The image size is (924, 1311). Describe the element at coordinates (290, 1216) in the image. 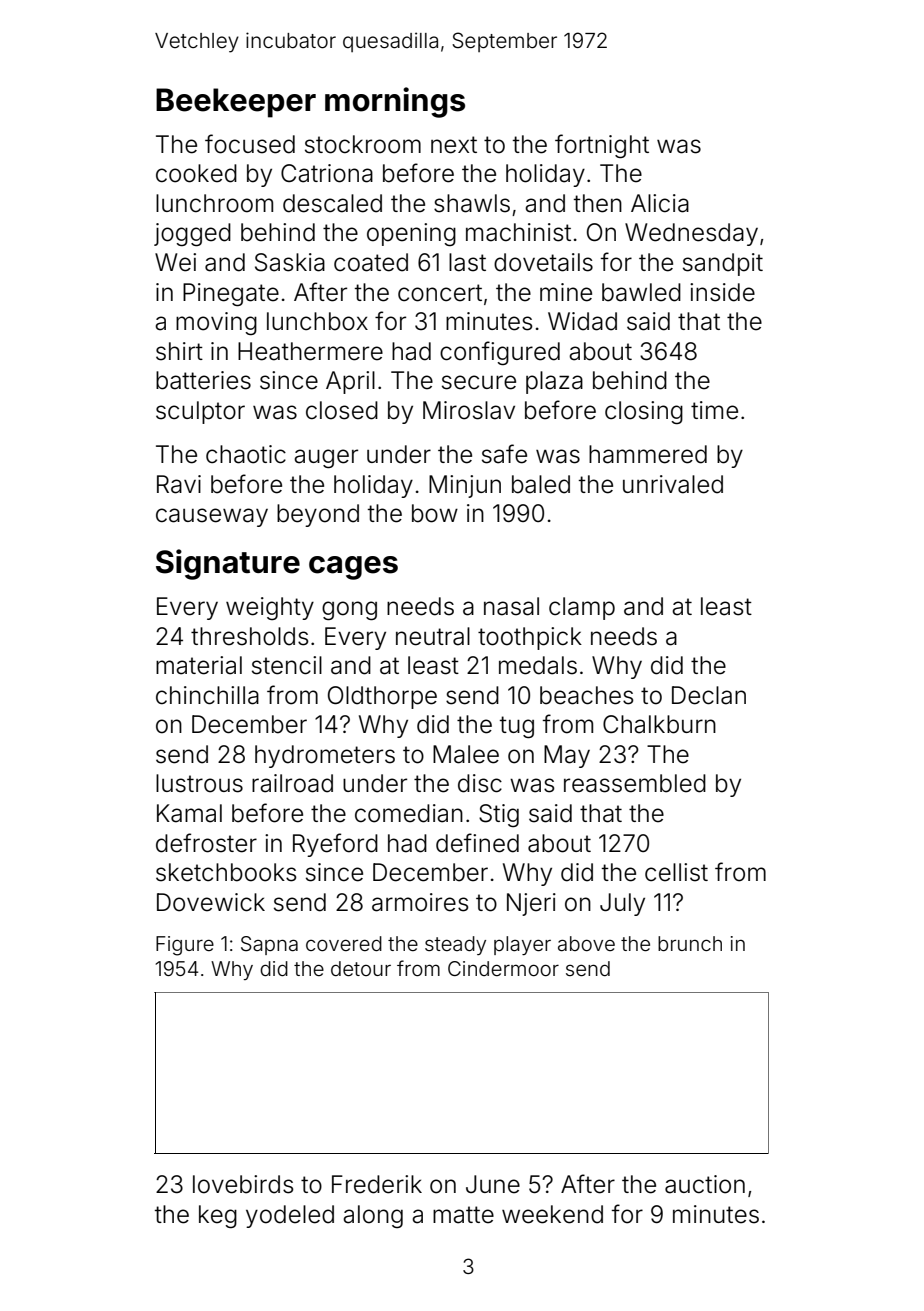

I see `yodeled` at that location.
